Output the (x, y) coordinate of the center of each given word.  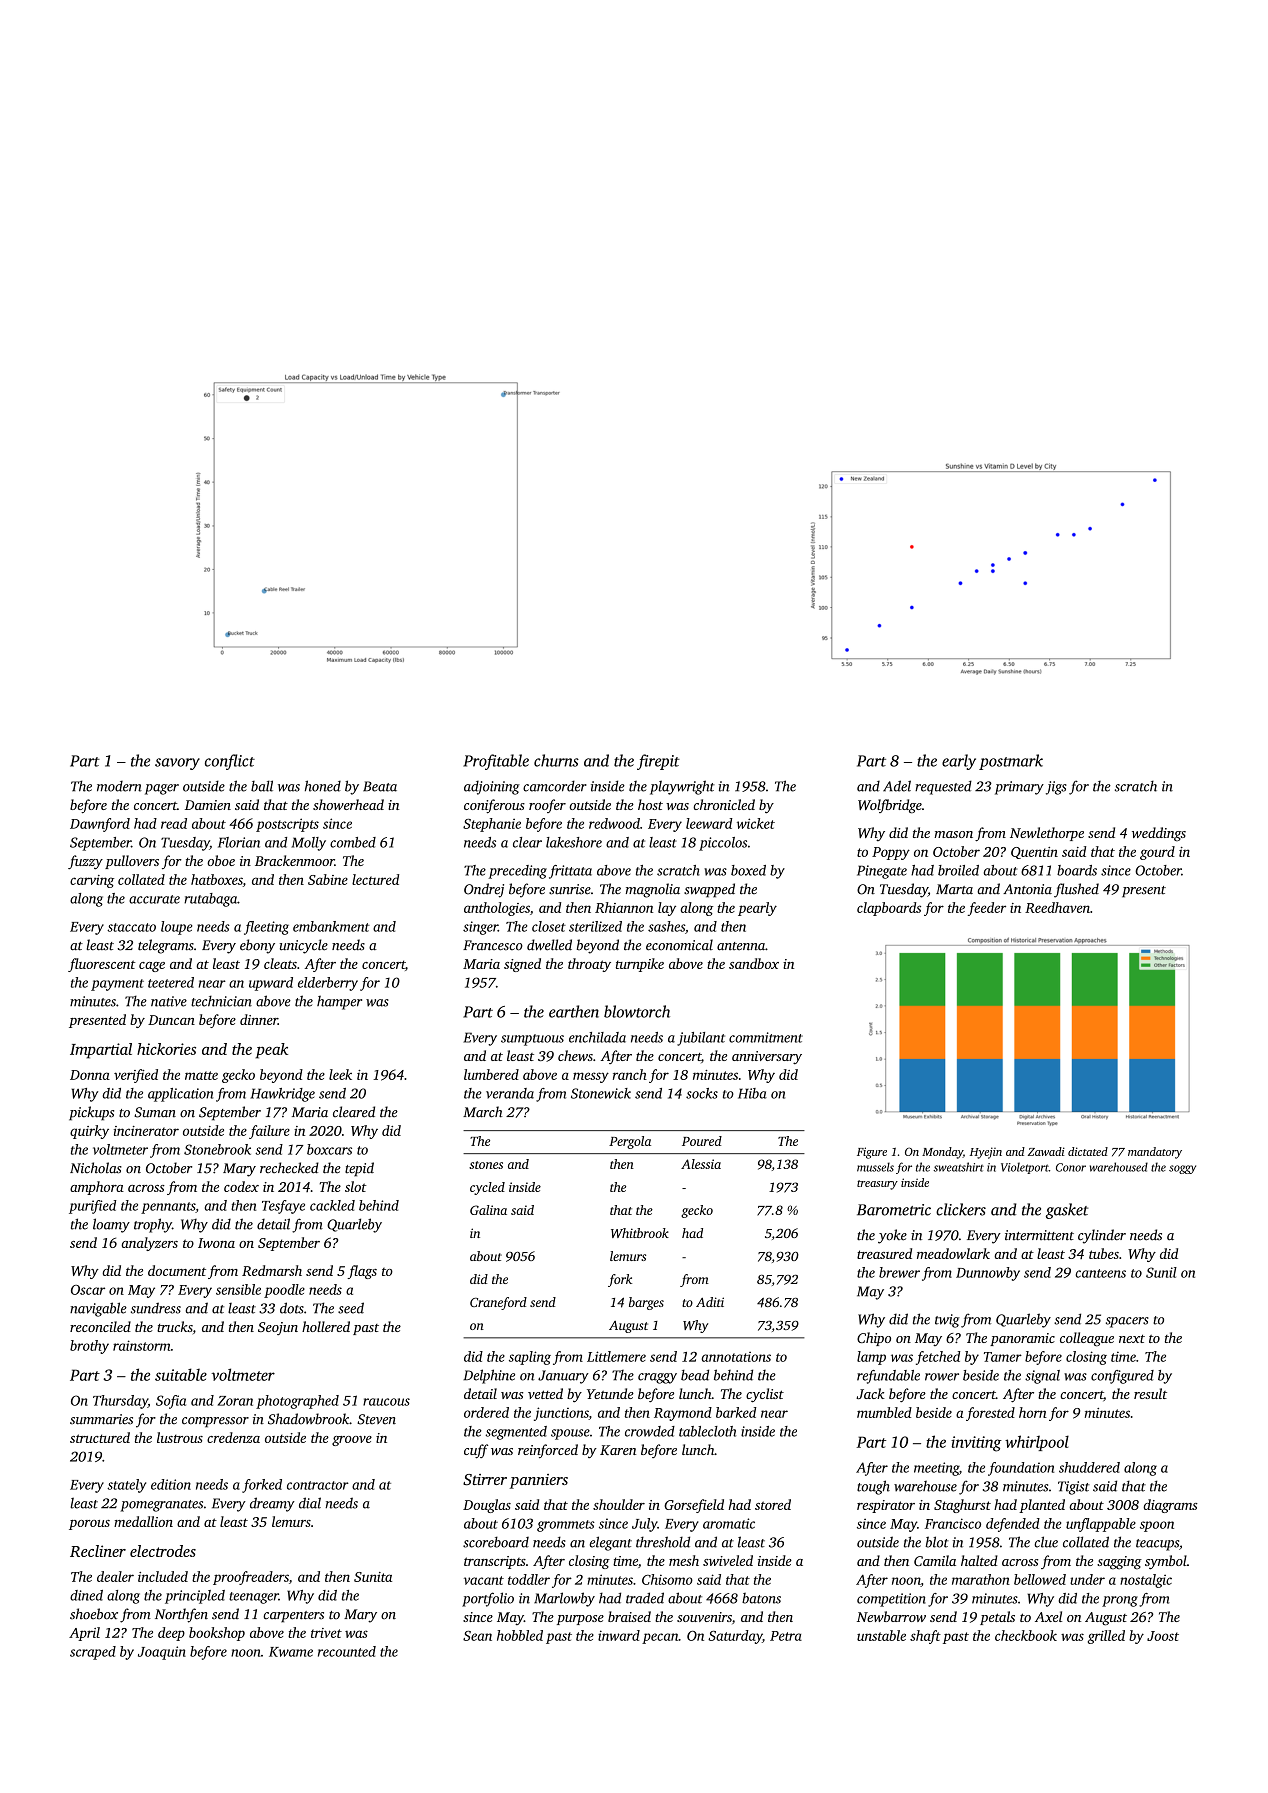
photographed (297, 1402)
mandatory (1155, 1153)
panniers (539, 1481)
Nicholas (96, 1168)
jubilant (701, 1039)
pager (162, 789)
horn (1033, 1412)
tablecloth (707, 1431)
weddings (1159, 834)
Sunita (373, 1577)
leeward (709, 823)
